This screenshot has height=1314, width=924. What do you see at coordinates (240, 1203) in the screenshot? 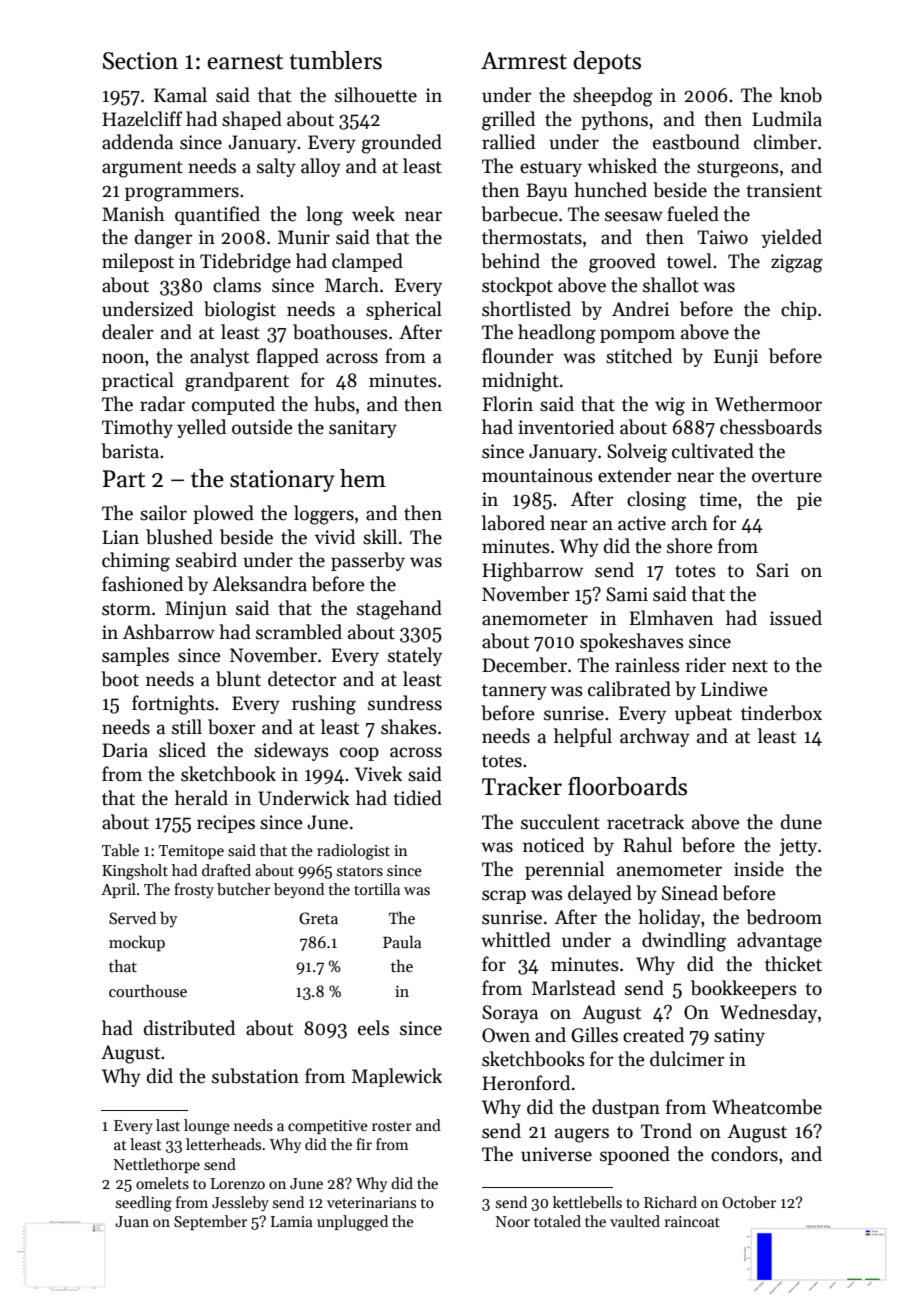
I see `Jessleby` at bounding box center [240, 1203].
